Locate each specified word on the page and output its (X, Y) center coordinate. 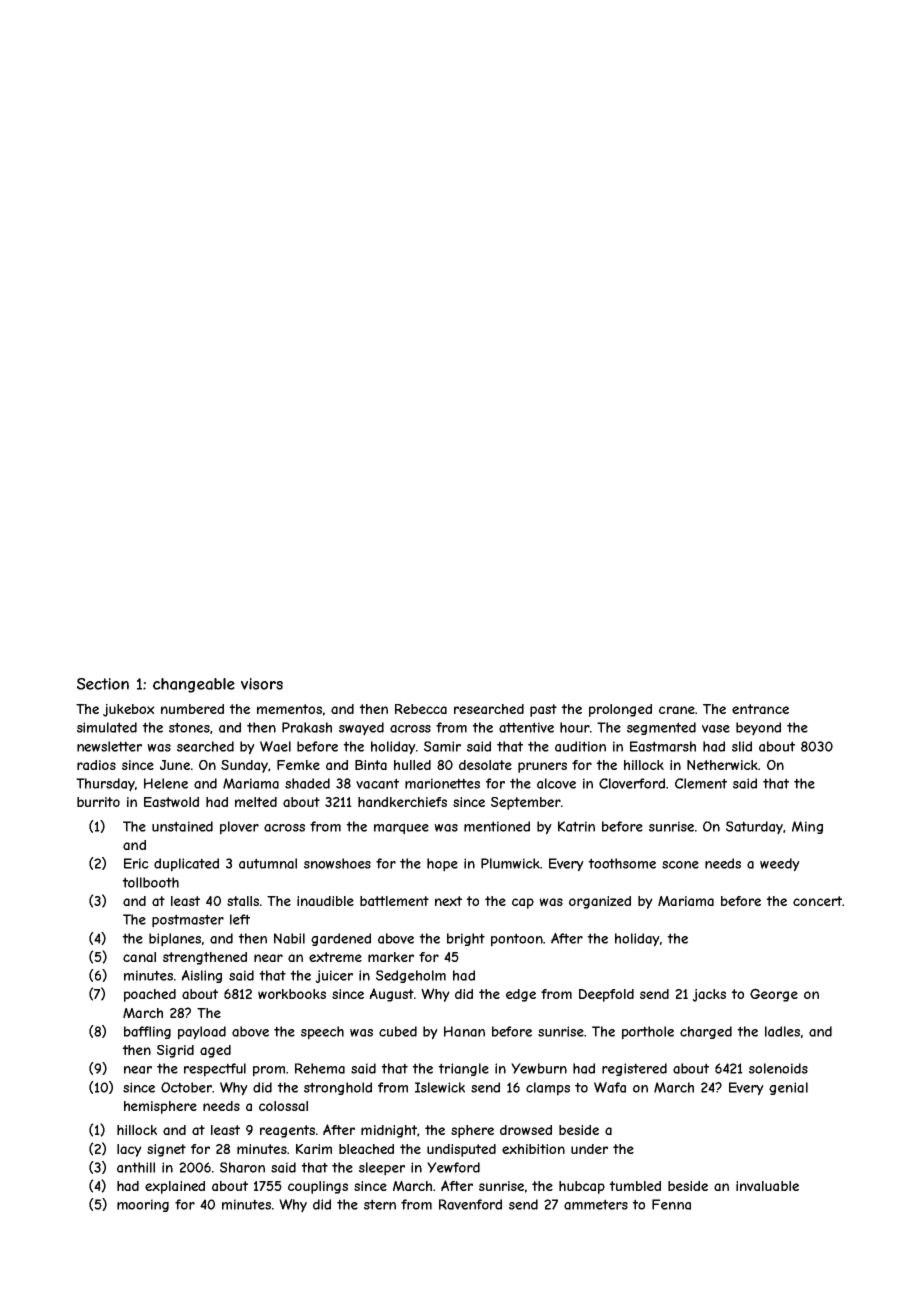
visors (262, 684)
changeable (194, 685)
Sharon (242, 1167)
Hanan (464, 1031)
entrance (760, 709)
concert (817, 901)
